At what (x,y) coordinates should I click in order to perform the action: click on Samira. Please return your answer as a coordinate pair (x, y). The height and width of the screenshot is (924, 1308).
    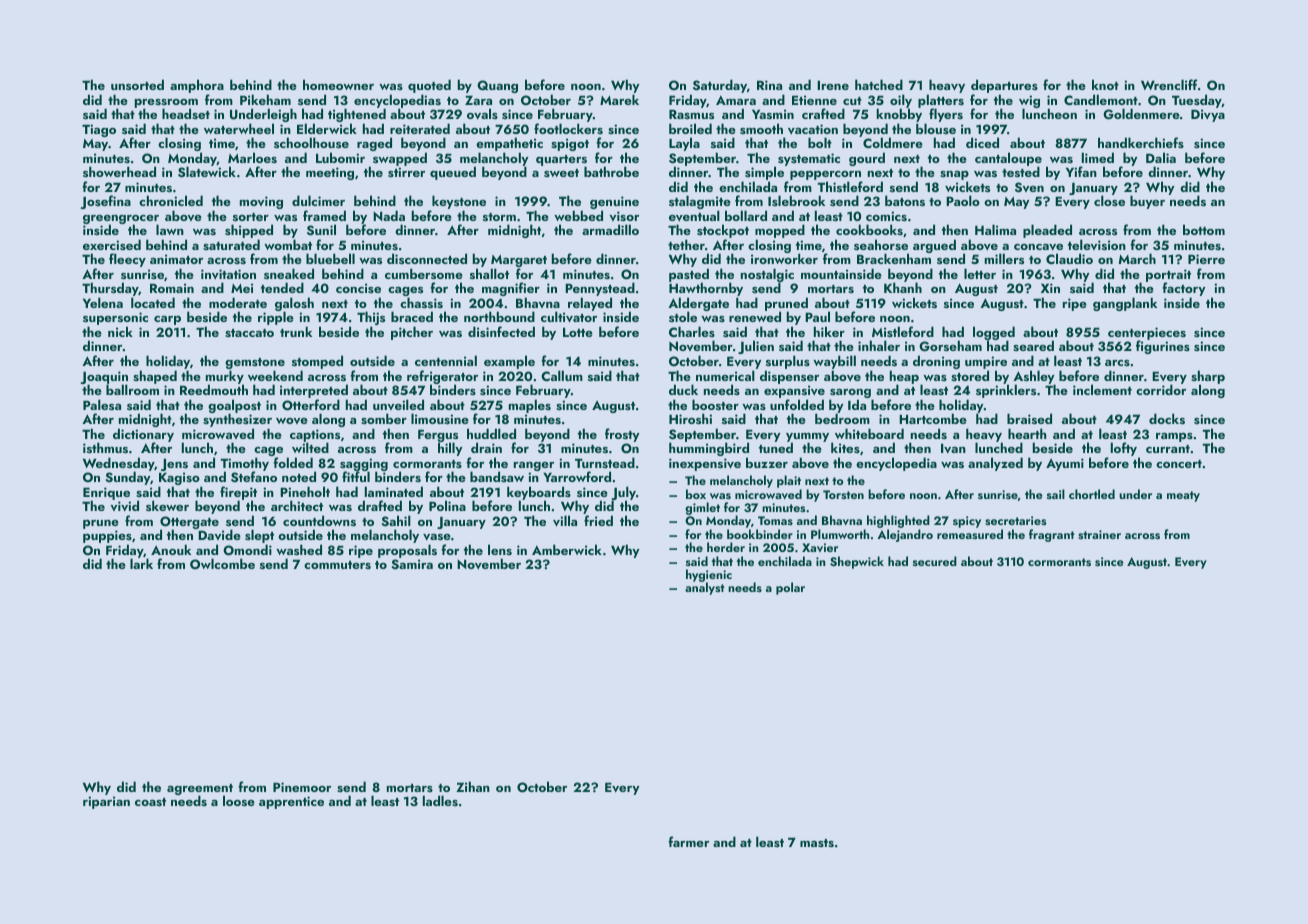
    Looking at the image, I should click on (412, 564).
